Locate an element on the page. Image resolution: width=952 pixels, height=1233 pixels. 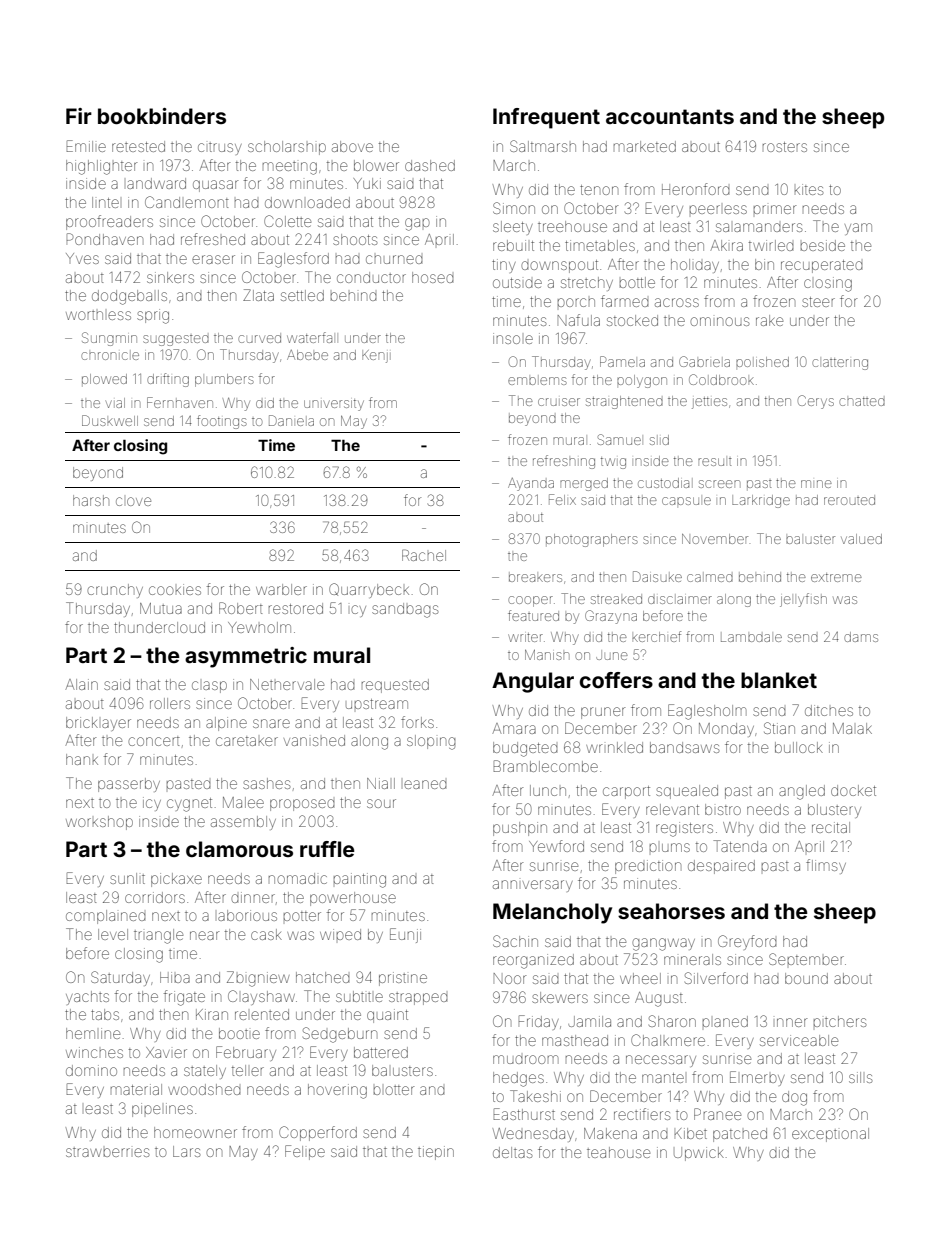
sloping is located at coordinates (431, 742).
